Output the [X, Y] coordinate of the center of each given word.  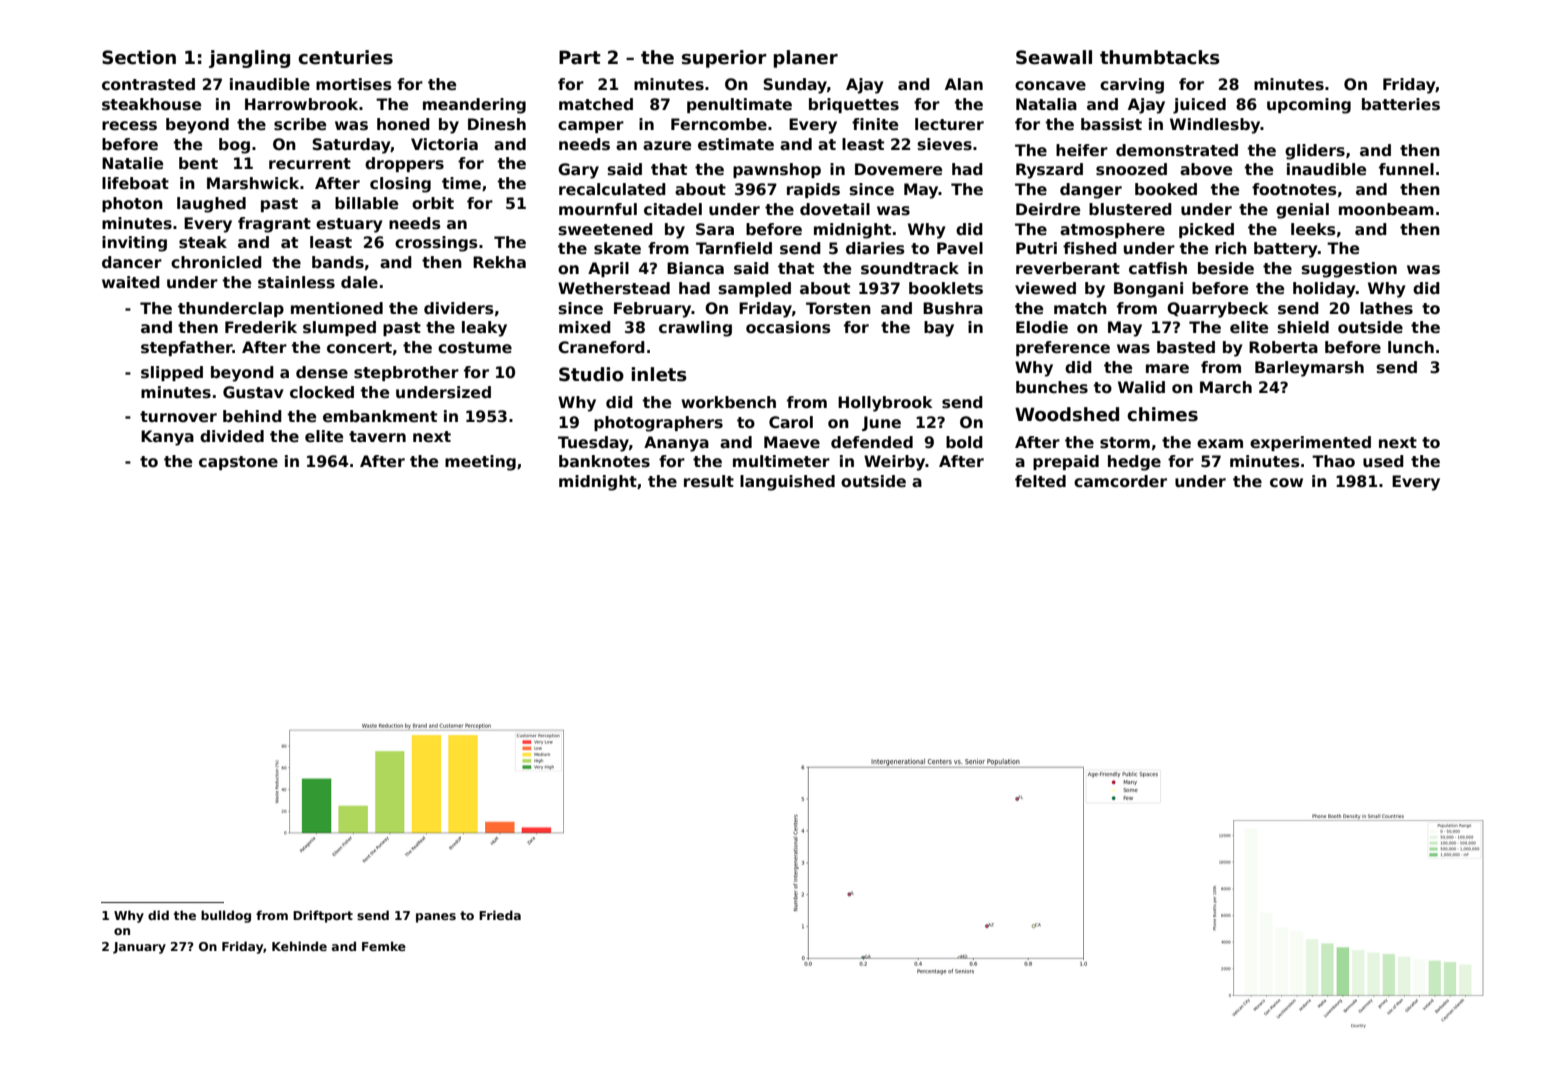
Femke [384, 946]
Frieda [500, 915]
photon [132, 204]
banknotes [604, 461]
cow [1286, 482]
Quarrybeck [1218, 310]
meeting [480, 463]
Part [580, 57]
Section [139, 57]
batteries [1401, 104]
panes [436, 918]
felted [1040, 481]
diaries [875, 248]
